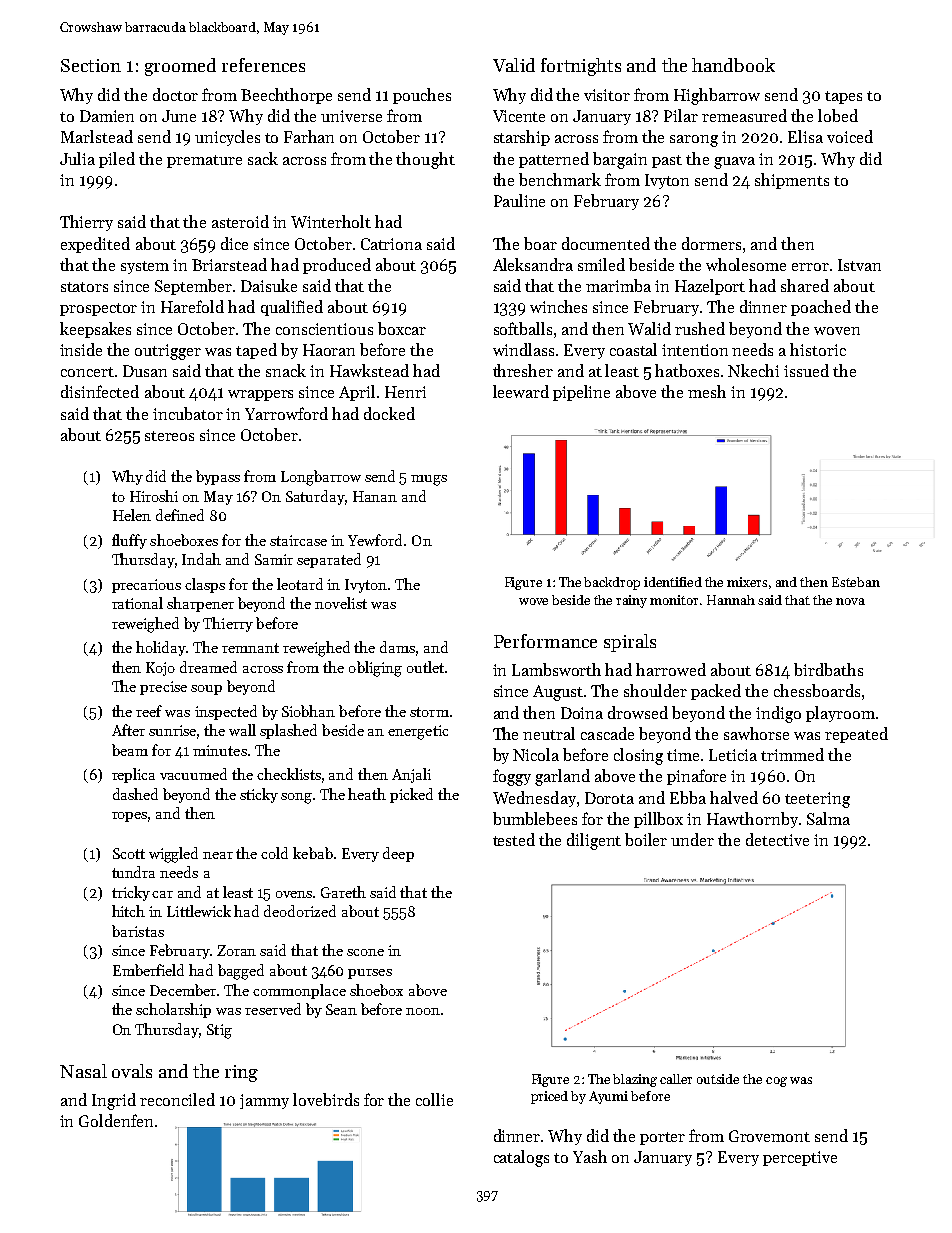 Image resolution: width=952 pixels, height=1233 pixels. Describe the element at coordinates (329, 560) in the screenshot. I see `separated` at that location.
